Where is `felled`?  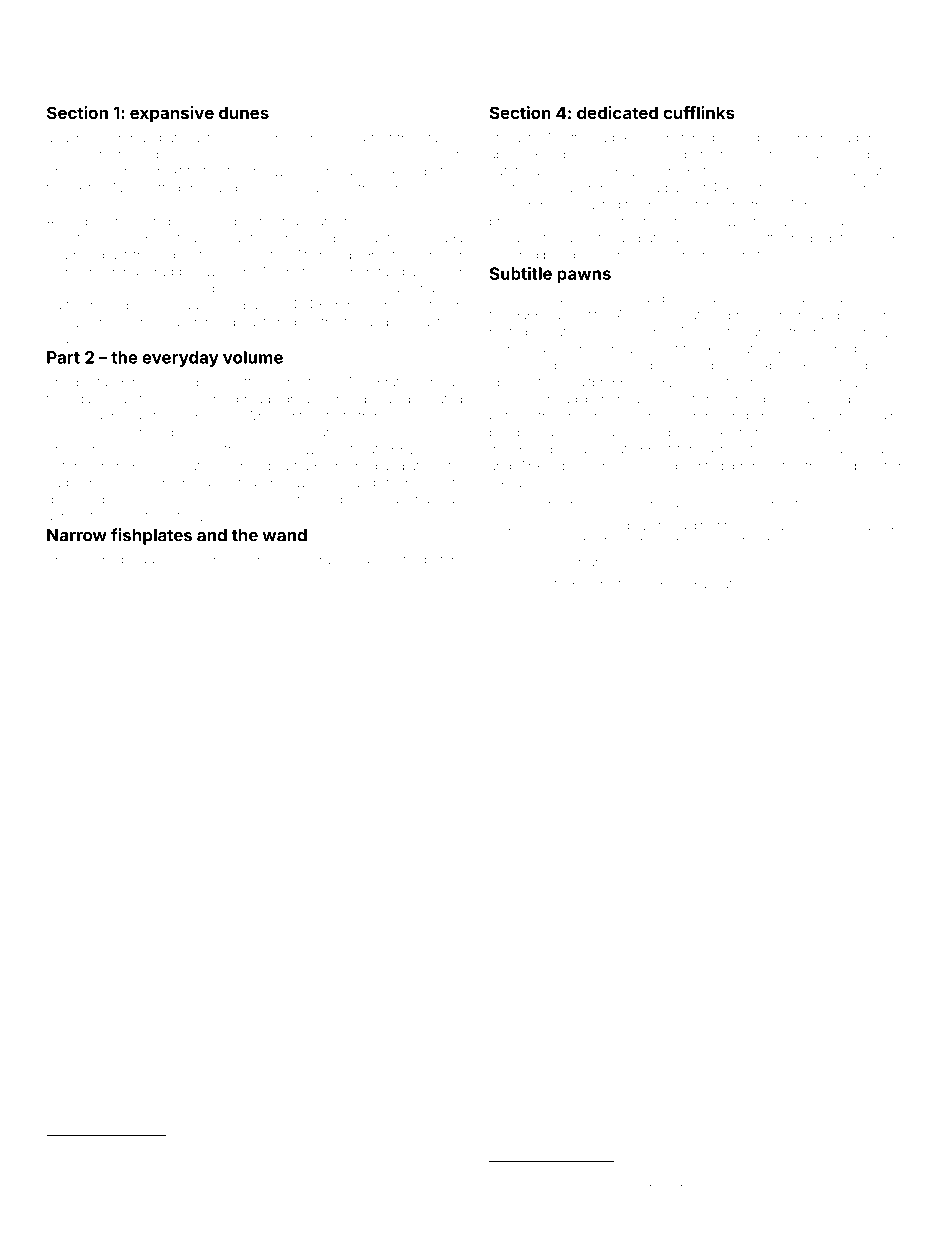
felled is located at coordinates (681, 584).
